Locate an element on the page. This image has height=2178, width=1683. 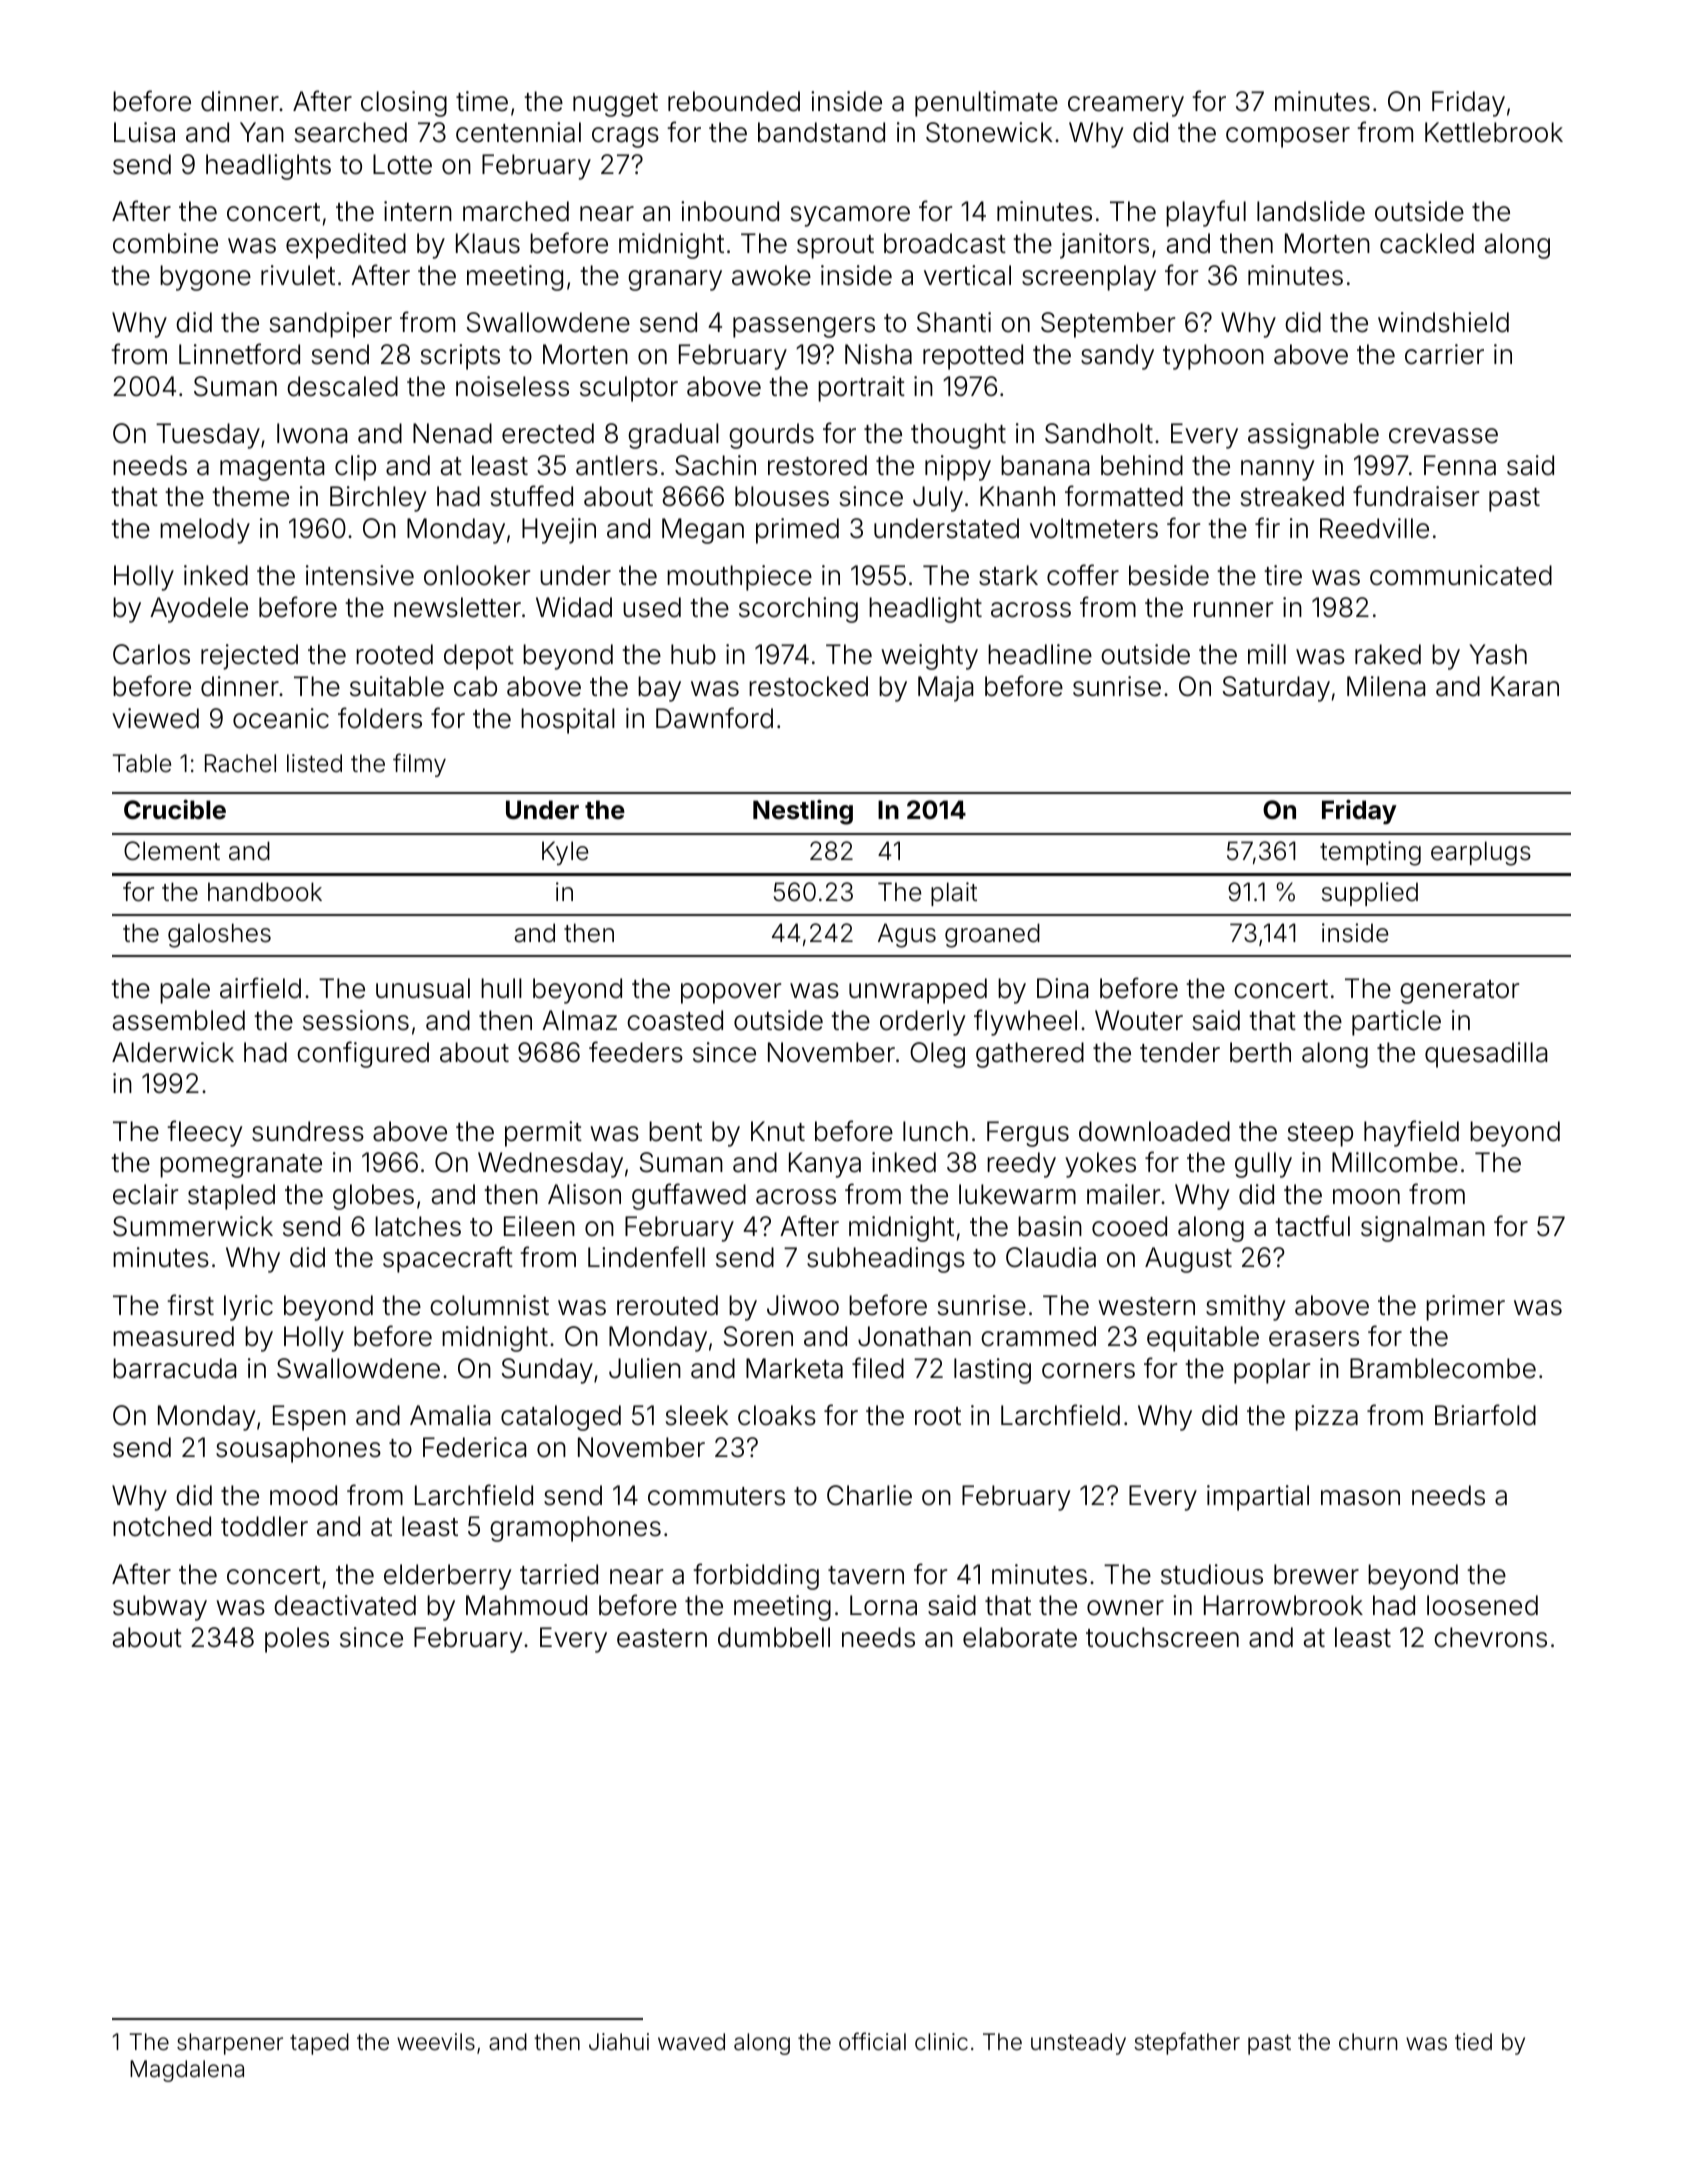
Kettlebrook is located at coordinates (1494, 132).
